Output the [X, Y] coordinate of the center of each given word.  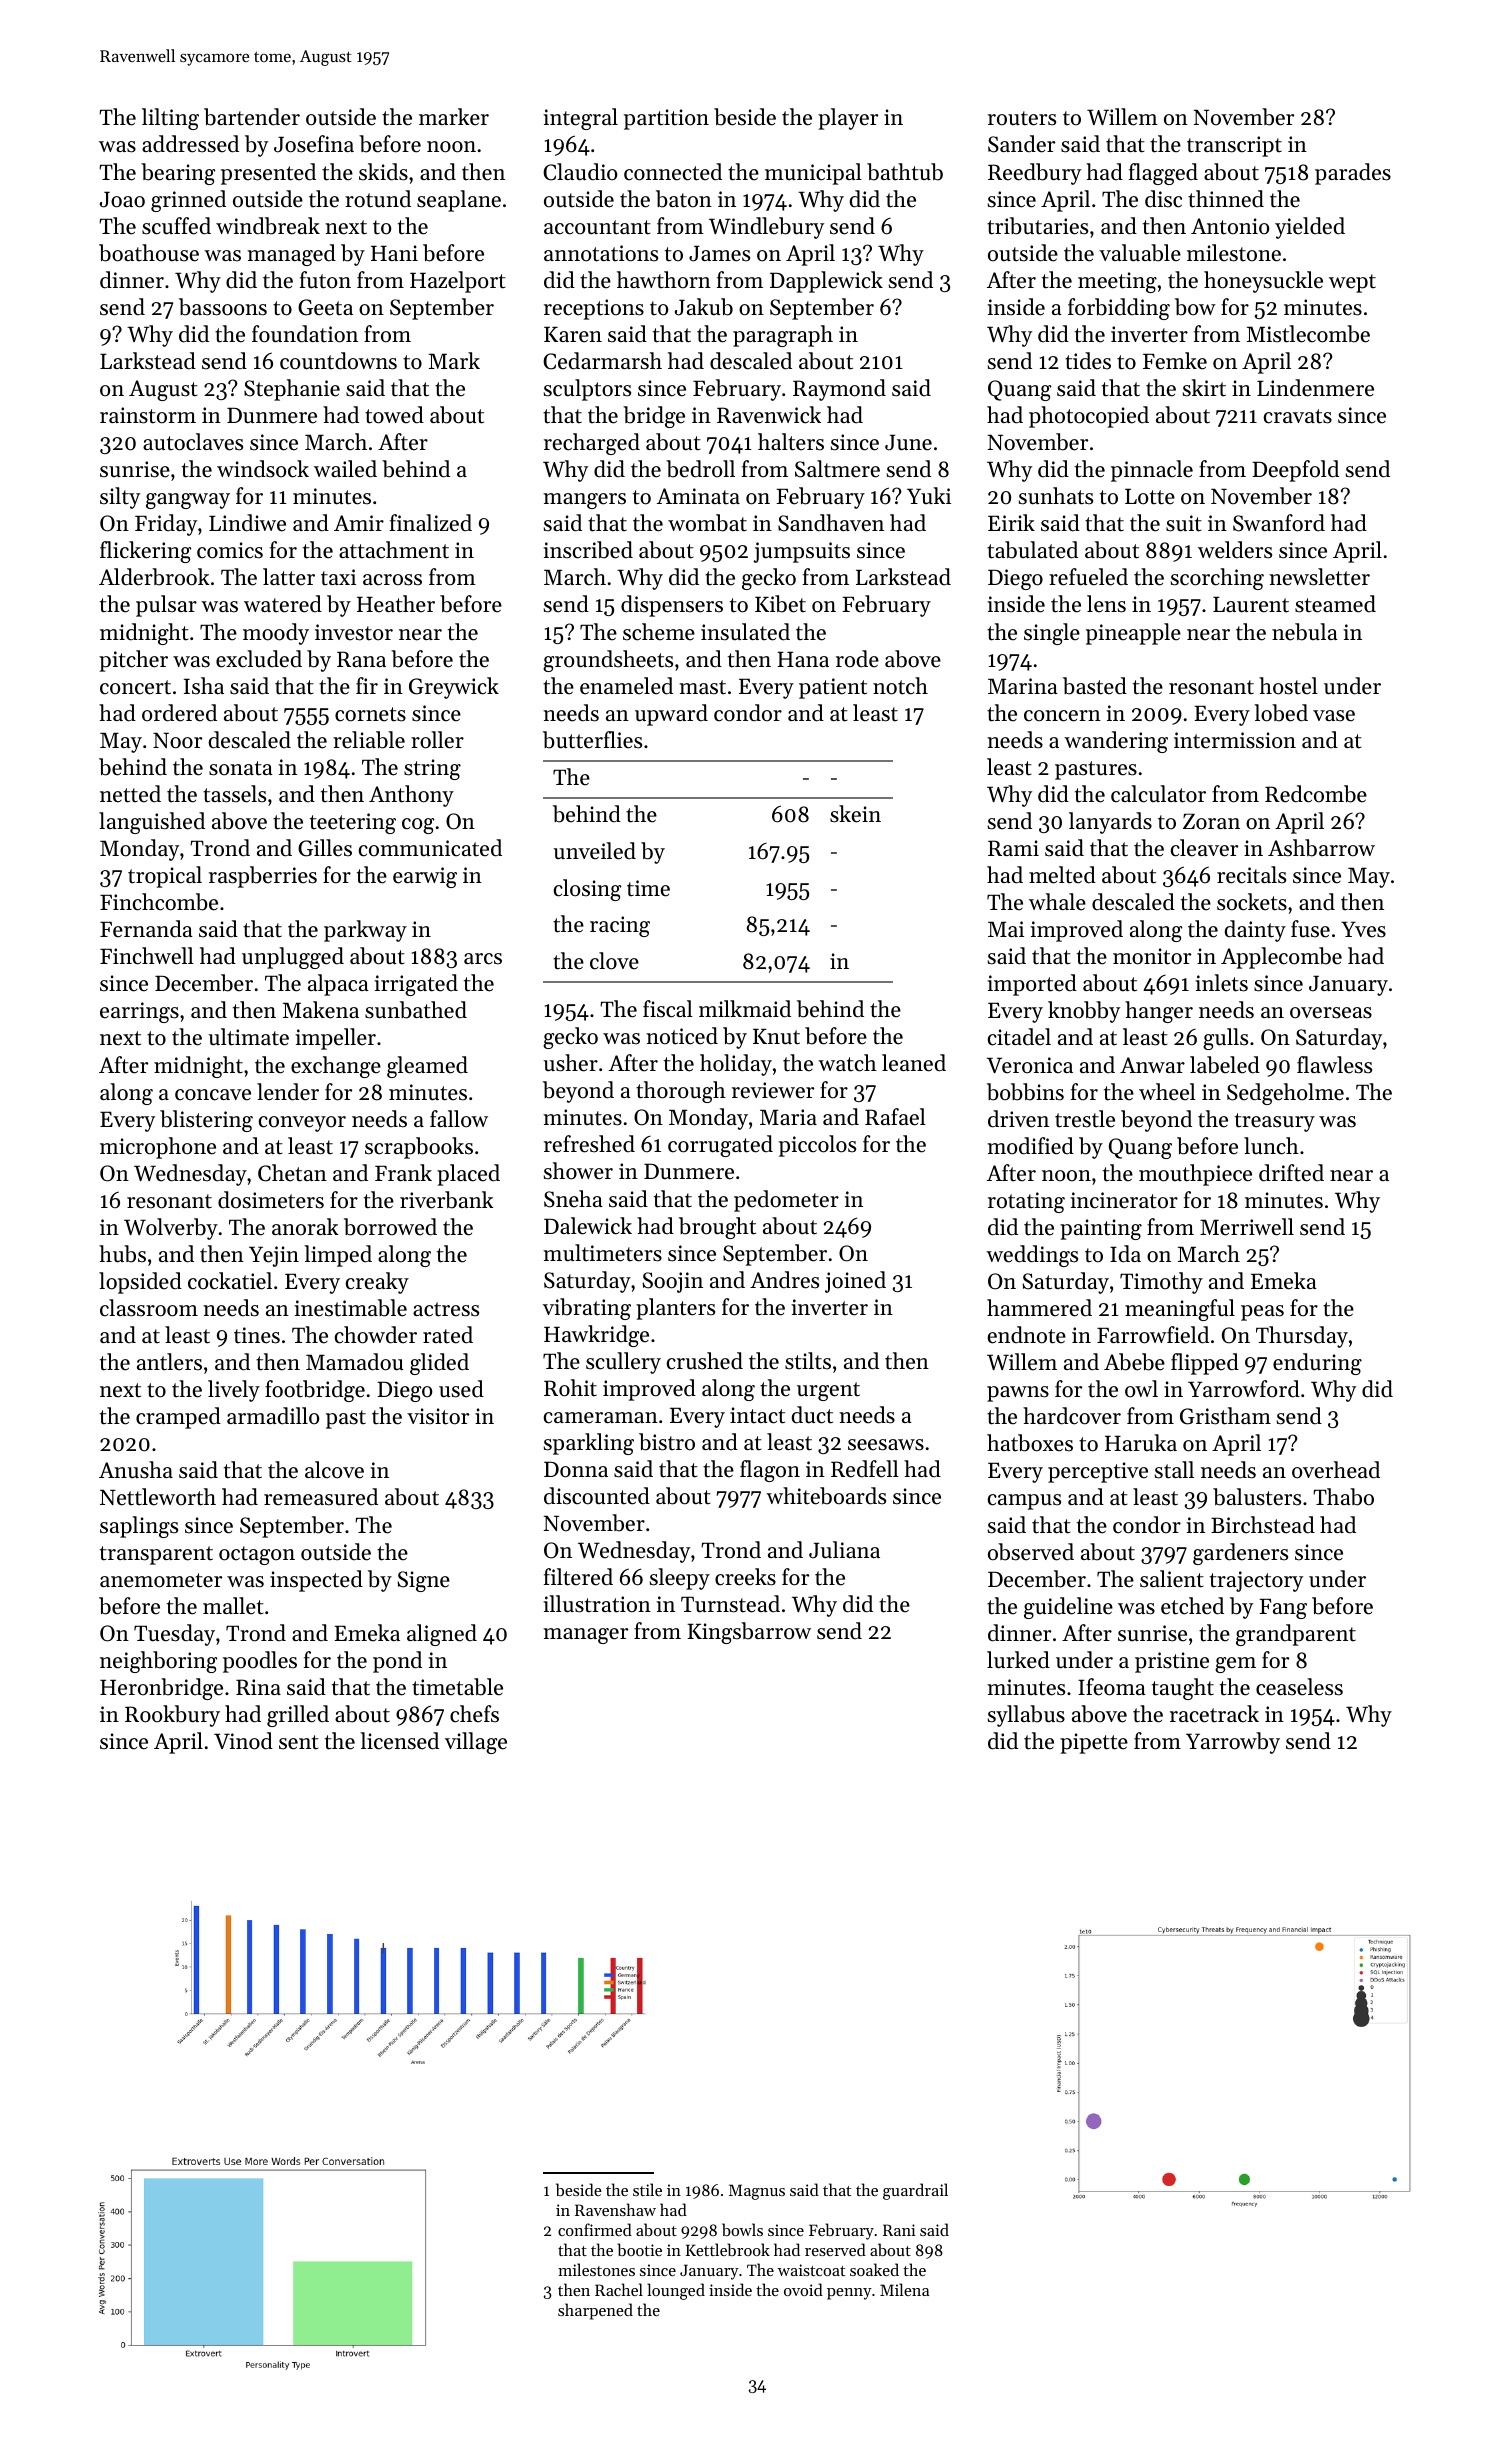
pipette [1094, 1743]
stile [647, 2189]
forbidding [1119, 309]
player [848, 119]
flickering [145, 552]
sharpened [595, 2311]
